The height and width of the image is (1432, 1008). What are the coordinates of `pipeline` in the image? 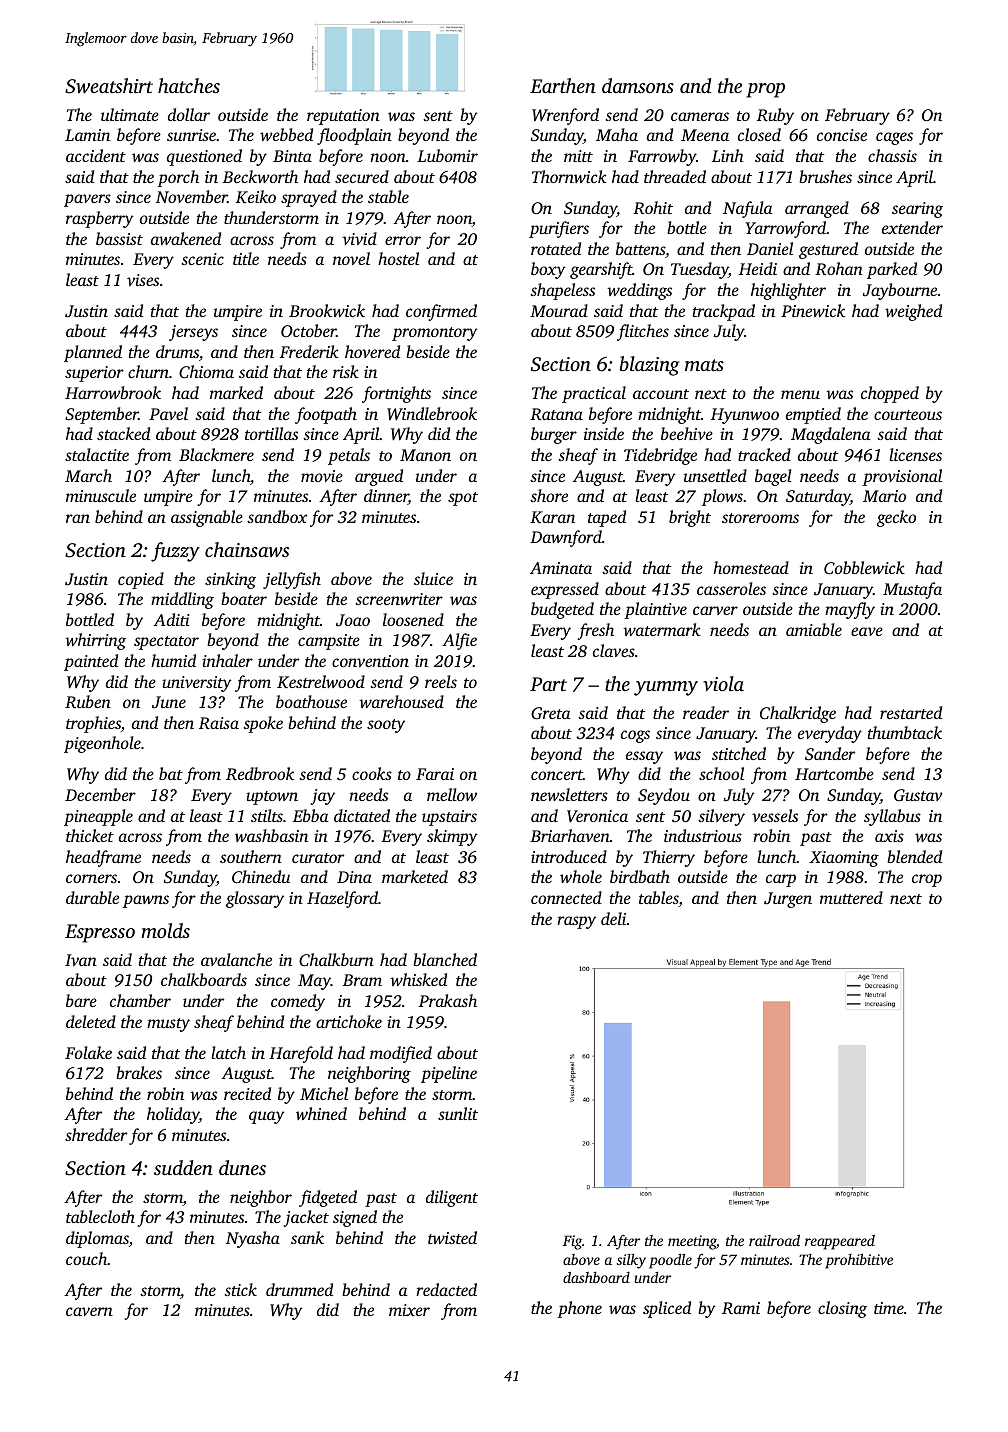 It's located at (449, 1074).
